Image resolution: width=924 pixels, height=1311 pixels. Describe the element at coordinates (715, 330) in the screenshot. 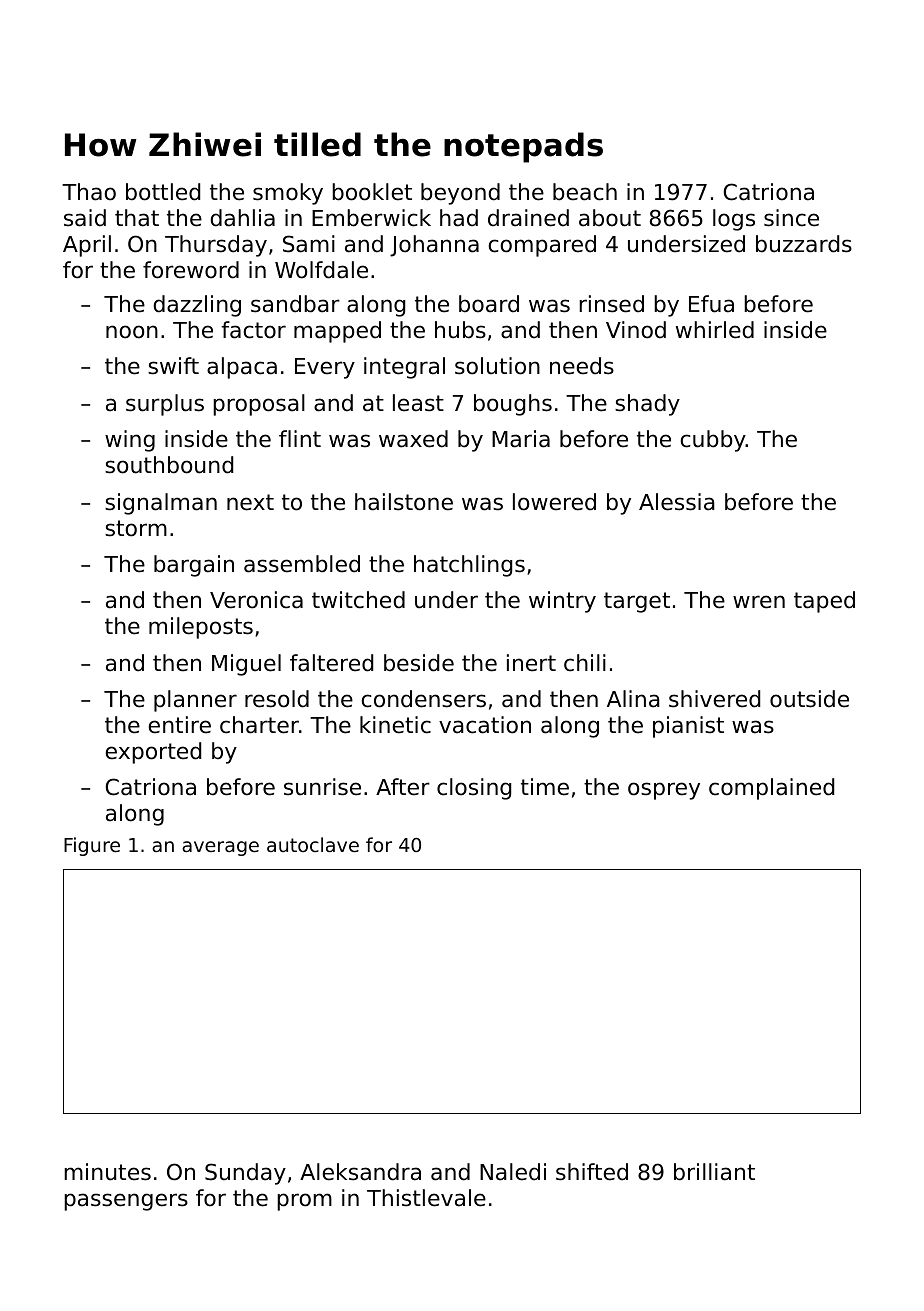

I see `whirled` at that location.
